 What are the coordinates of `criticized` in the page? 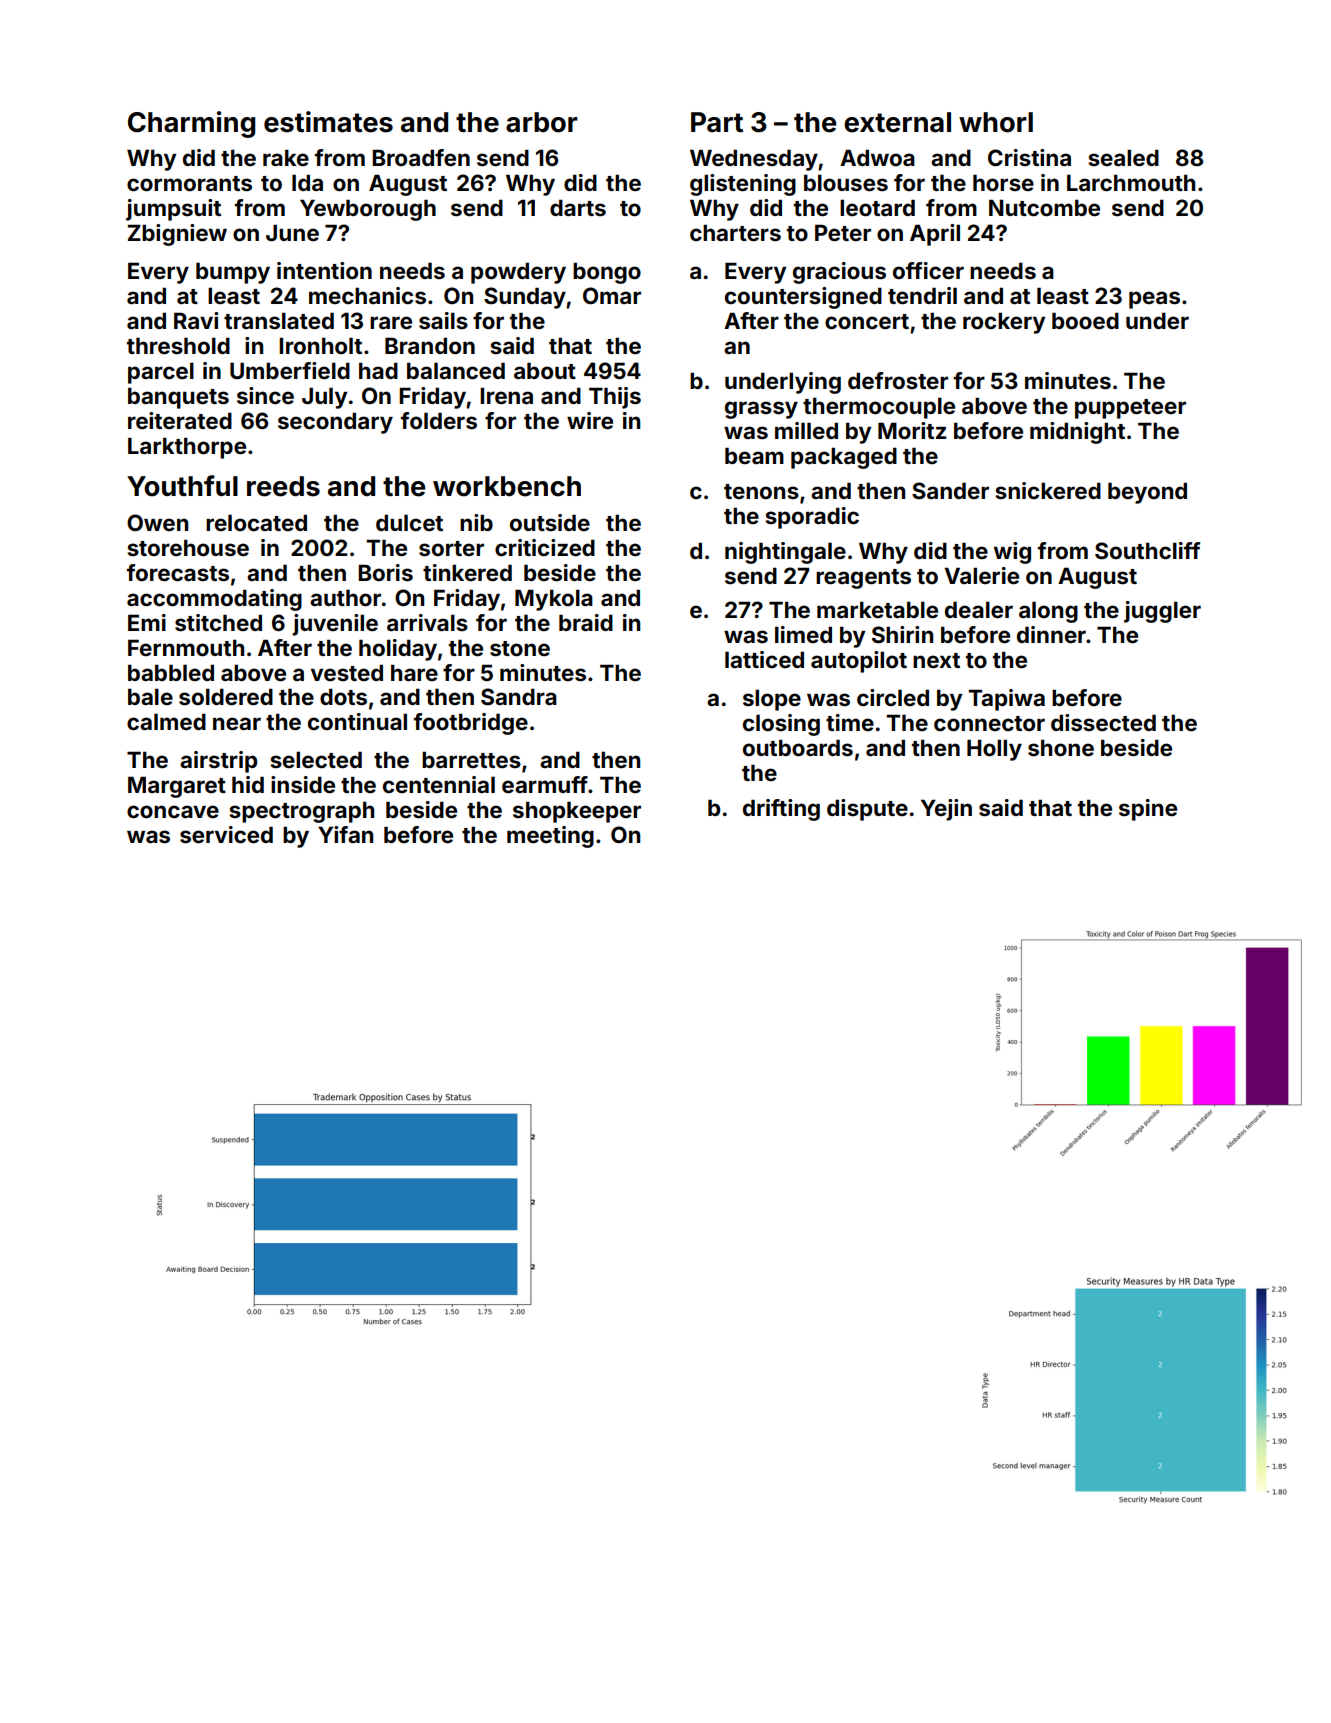 It's located at (545, 547).
